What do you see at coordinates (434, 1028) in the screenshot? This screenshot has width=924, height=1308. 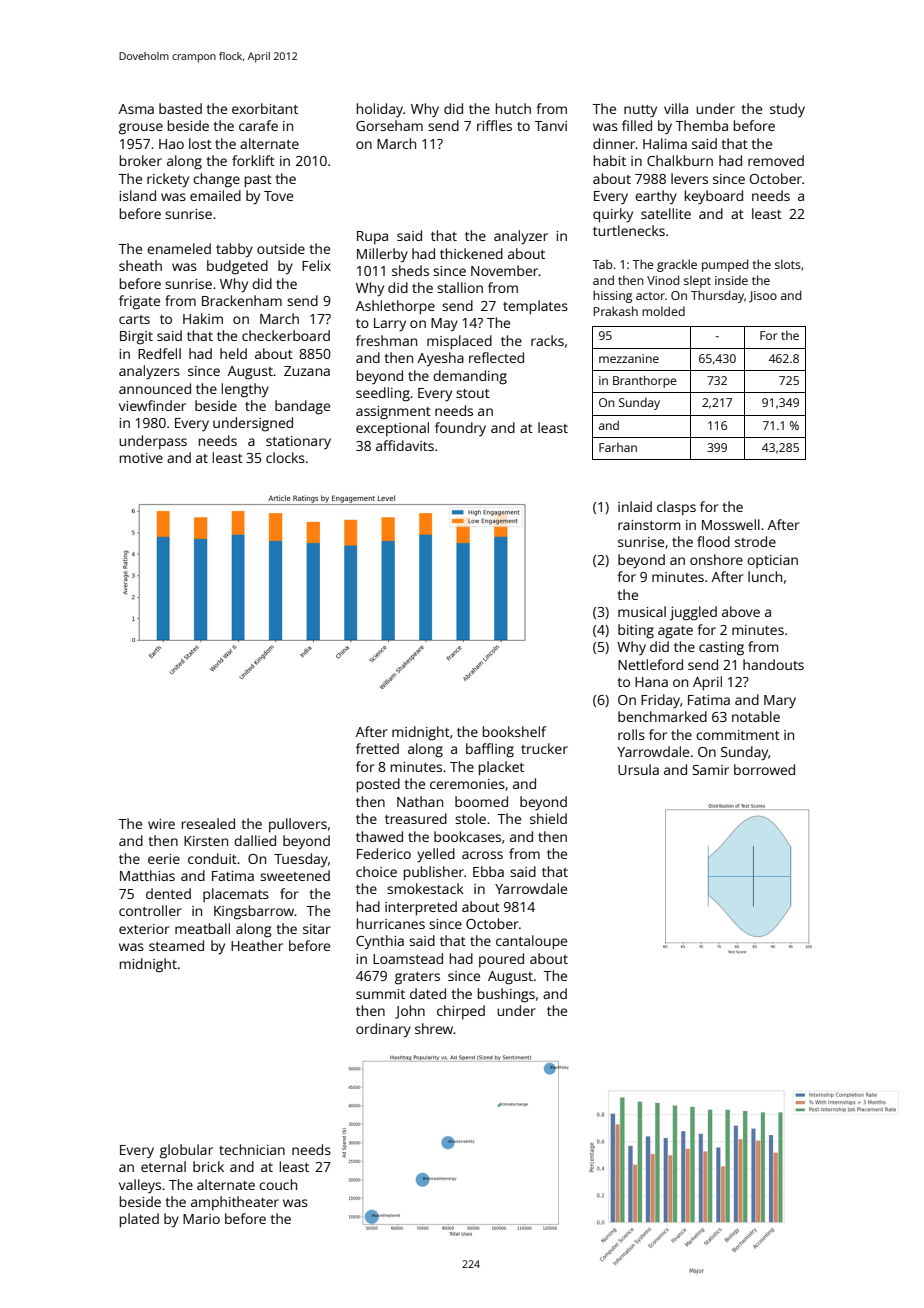 I see `shrew` at bounding box center [434, 1028].
